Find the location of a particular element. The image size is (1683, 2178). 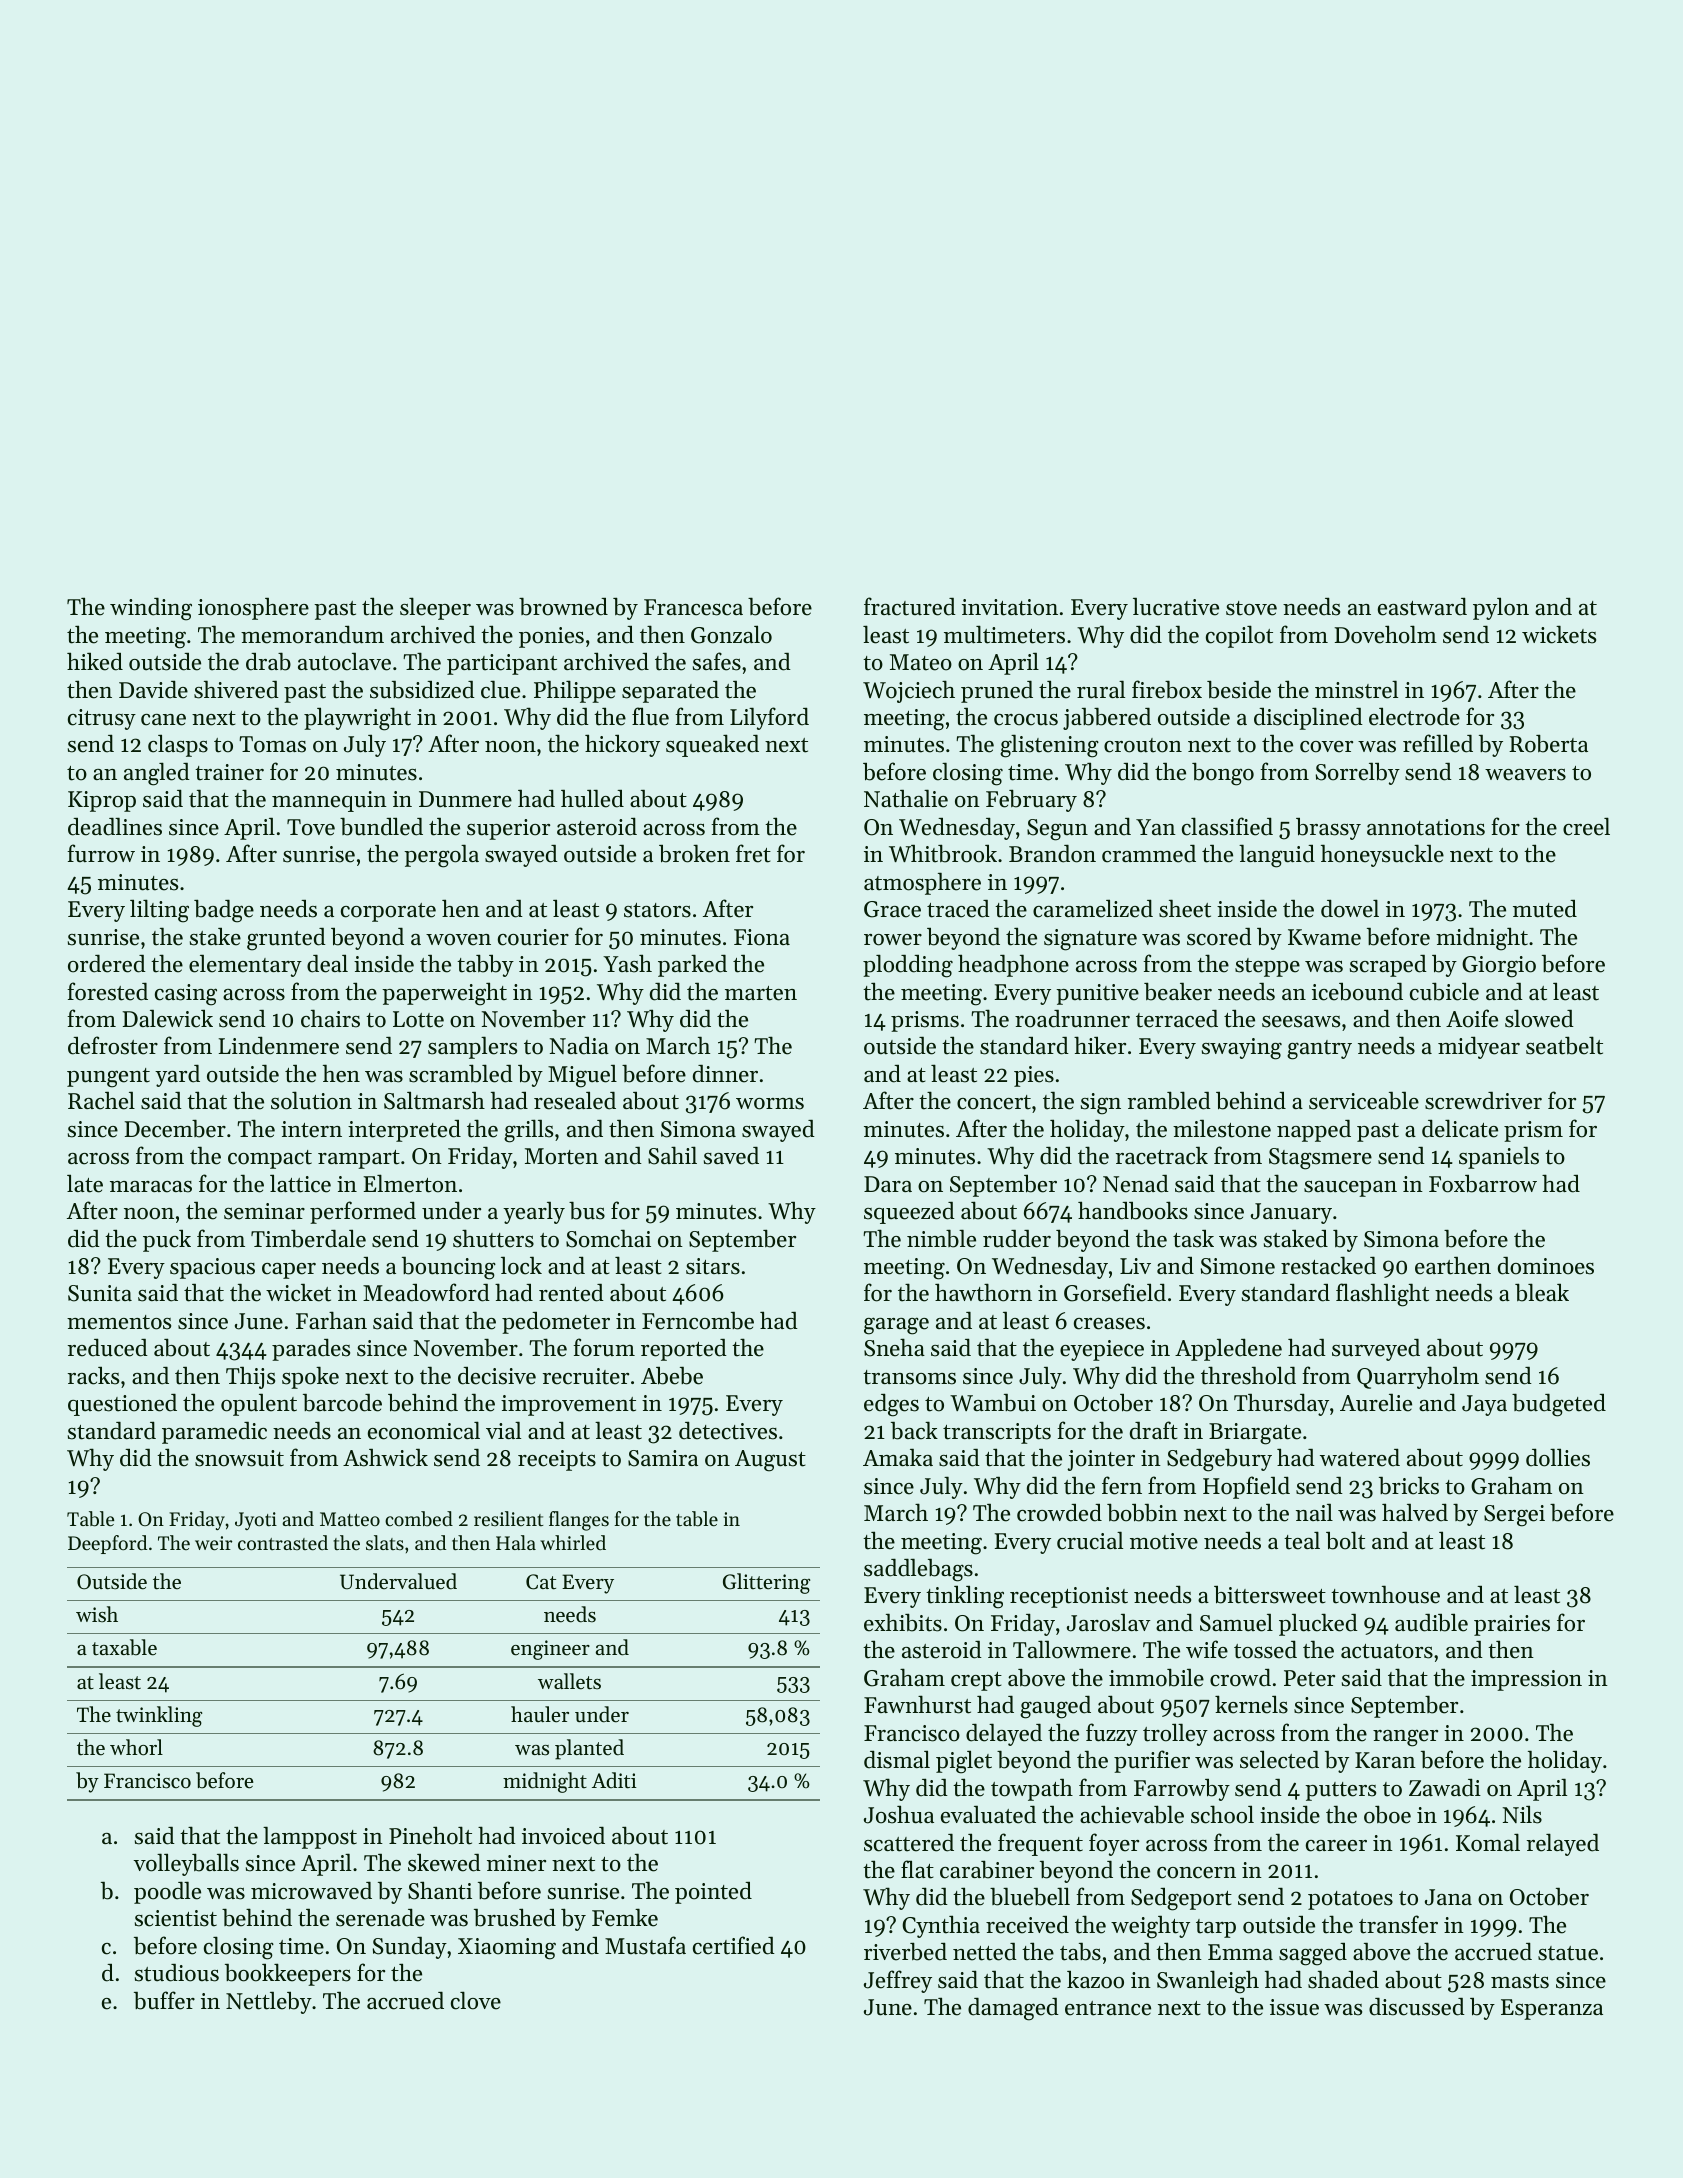

eastward is located at coordinates (1422, 606).
